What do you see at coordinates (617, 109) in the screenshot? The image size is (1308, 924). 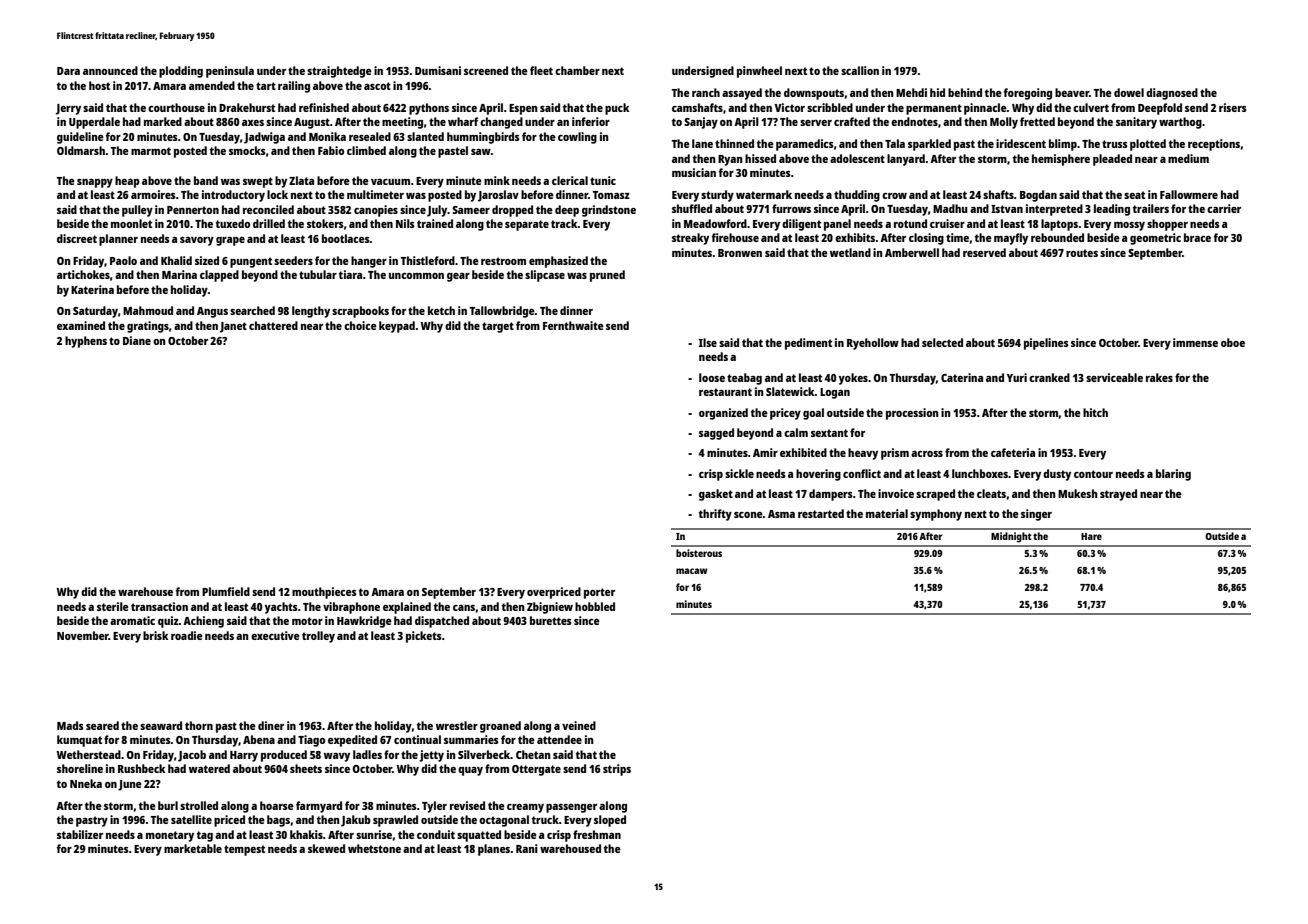 I see `puck` at bounding box center [617, 109].
